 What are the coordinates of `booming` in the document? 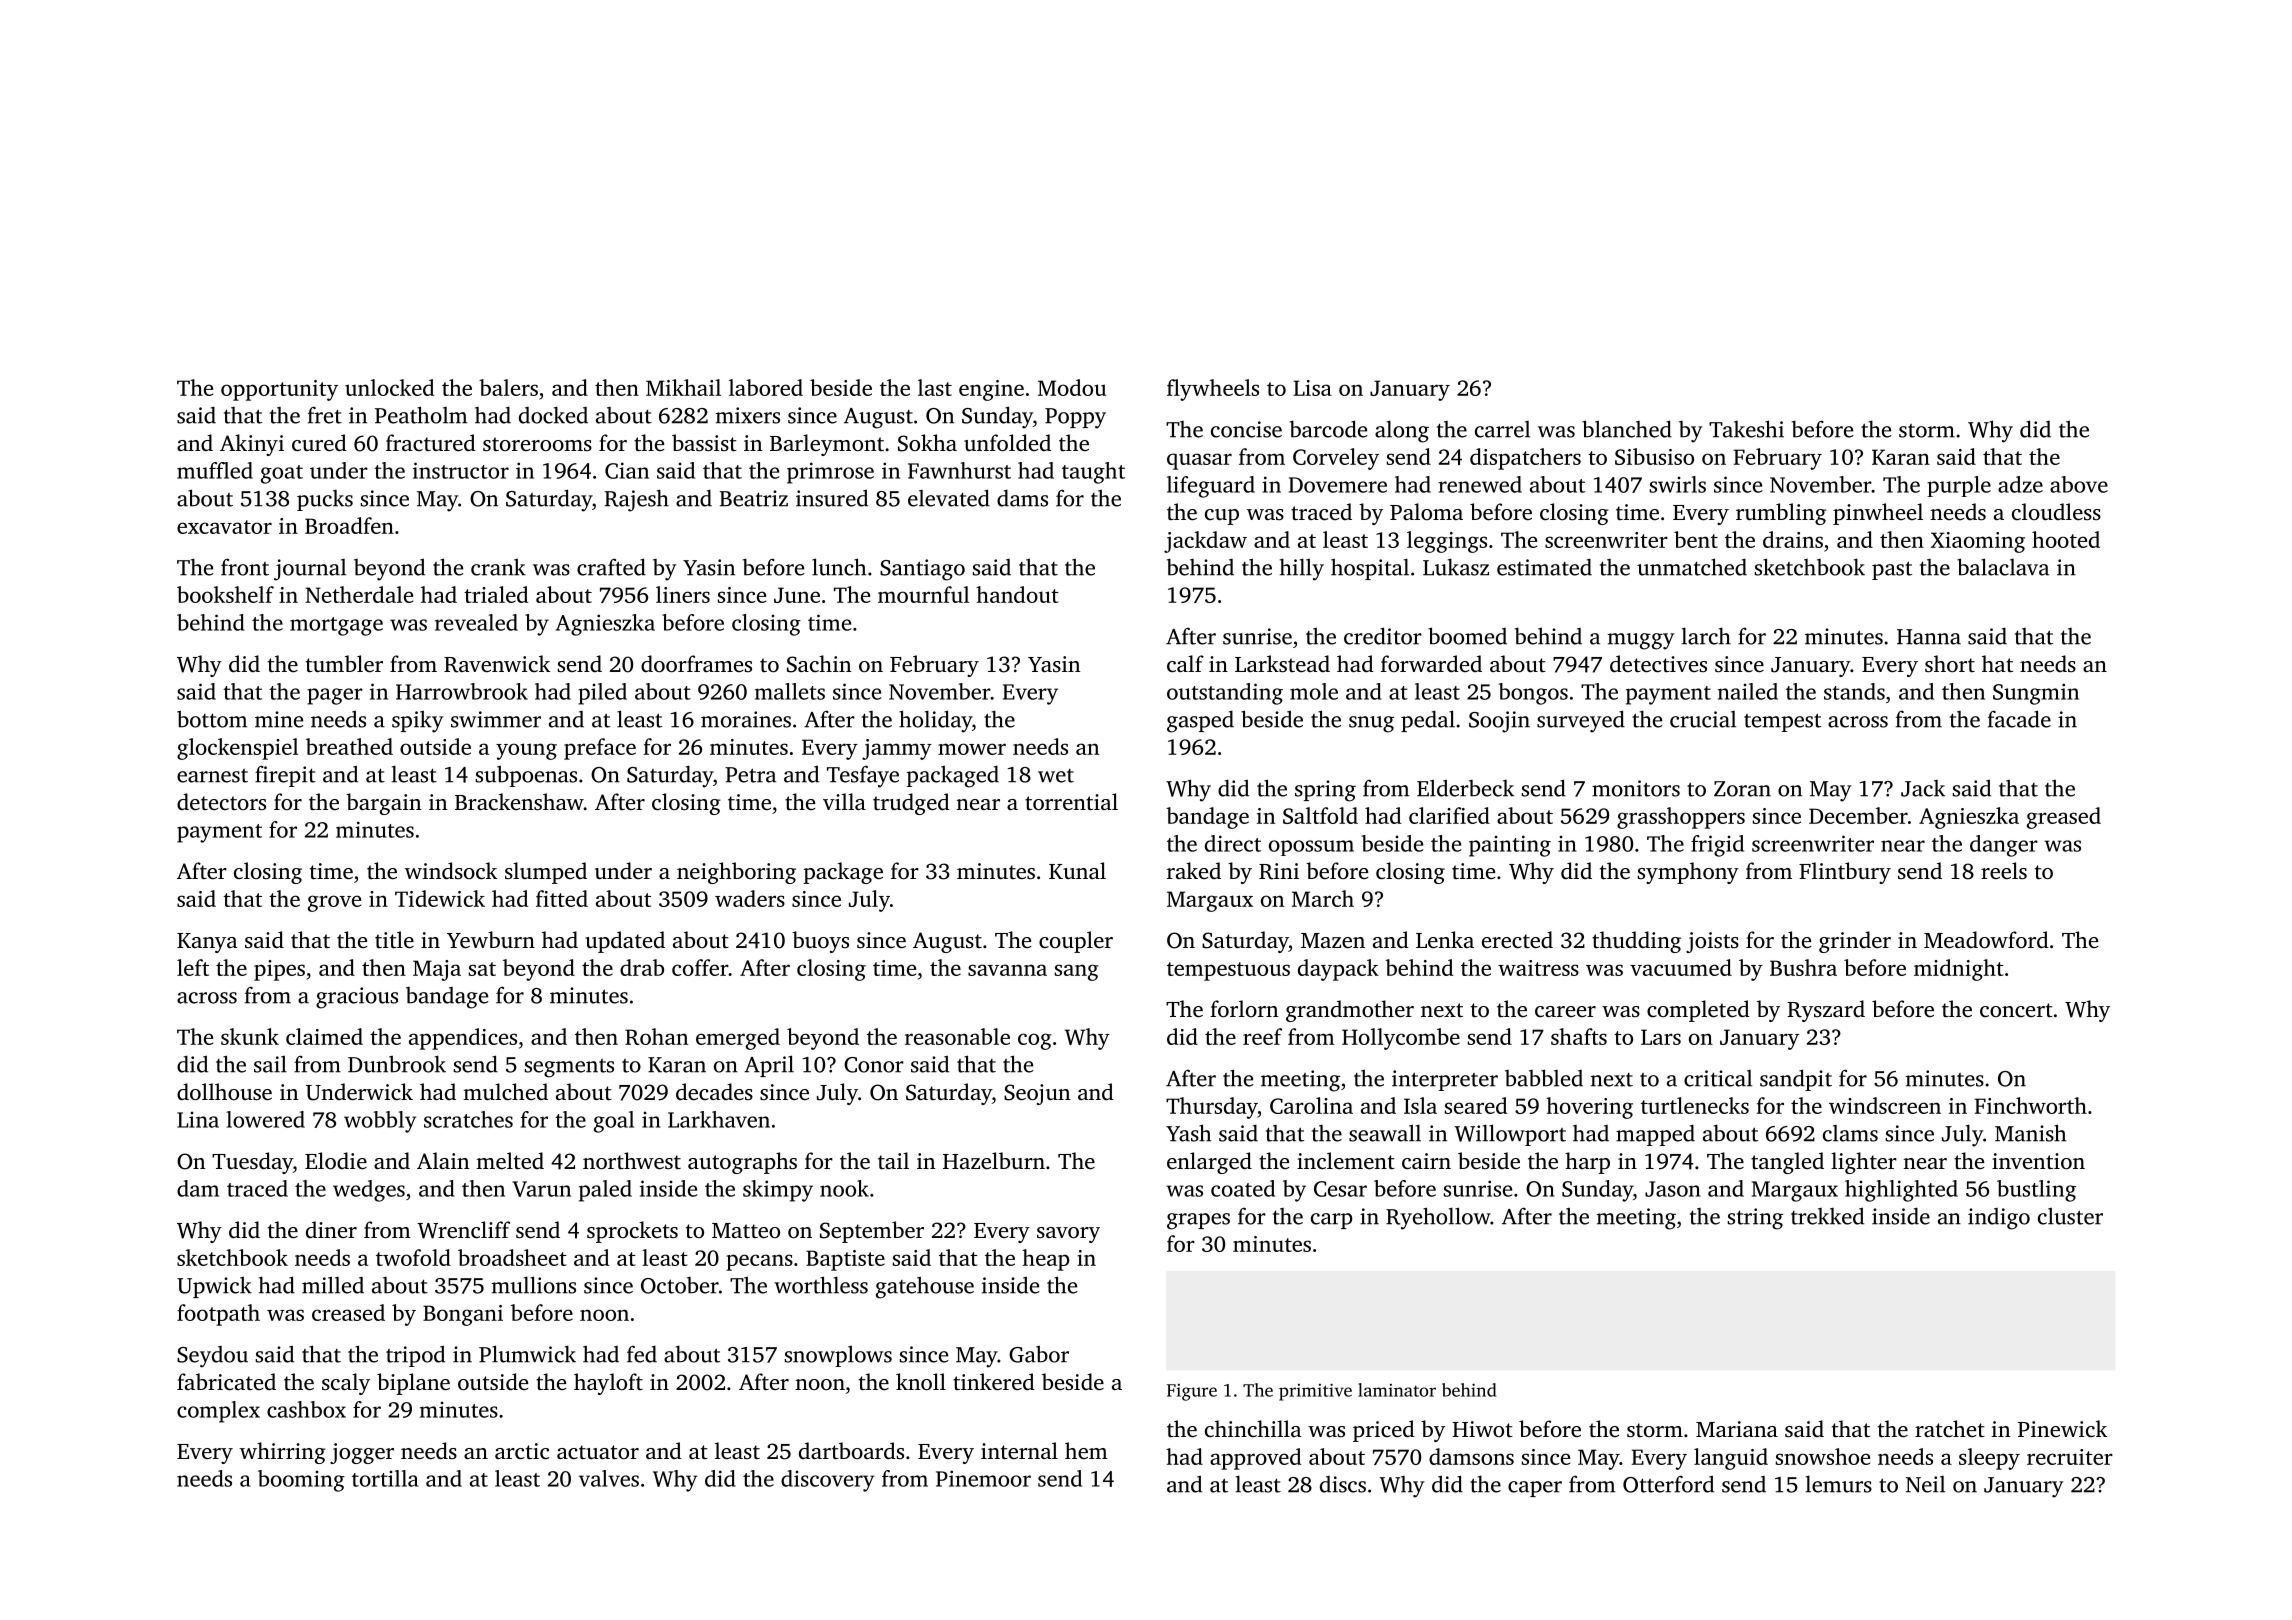 It's located at (301, 1481).
